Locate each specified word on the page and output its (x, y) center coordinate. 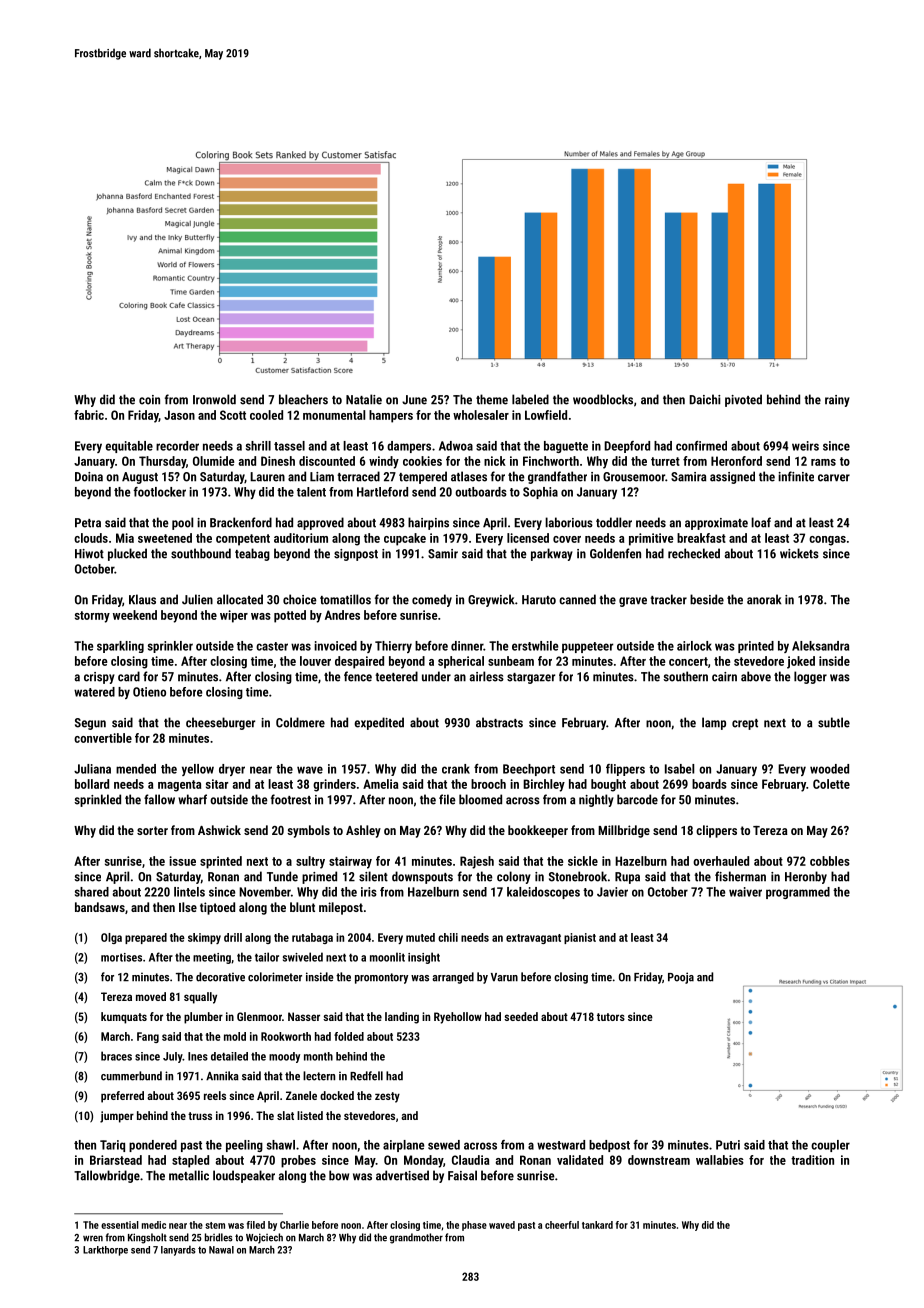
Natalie (364, 399)
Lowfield (546, 415)
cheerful (562, 1225)
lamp (714, 723)
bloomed (480, 799)
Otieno (149, 692)
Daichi (704, 399)
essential (120, 1225)
